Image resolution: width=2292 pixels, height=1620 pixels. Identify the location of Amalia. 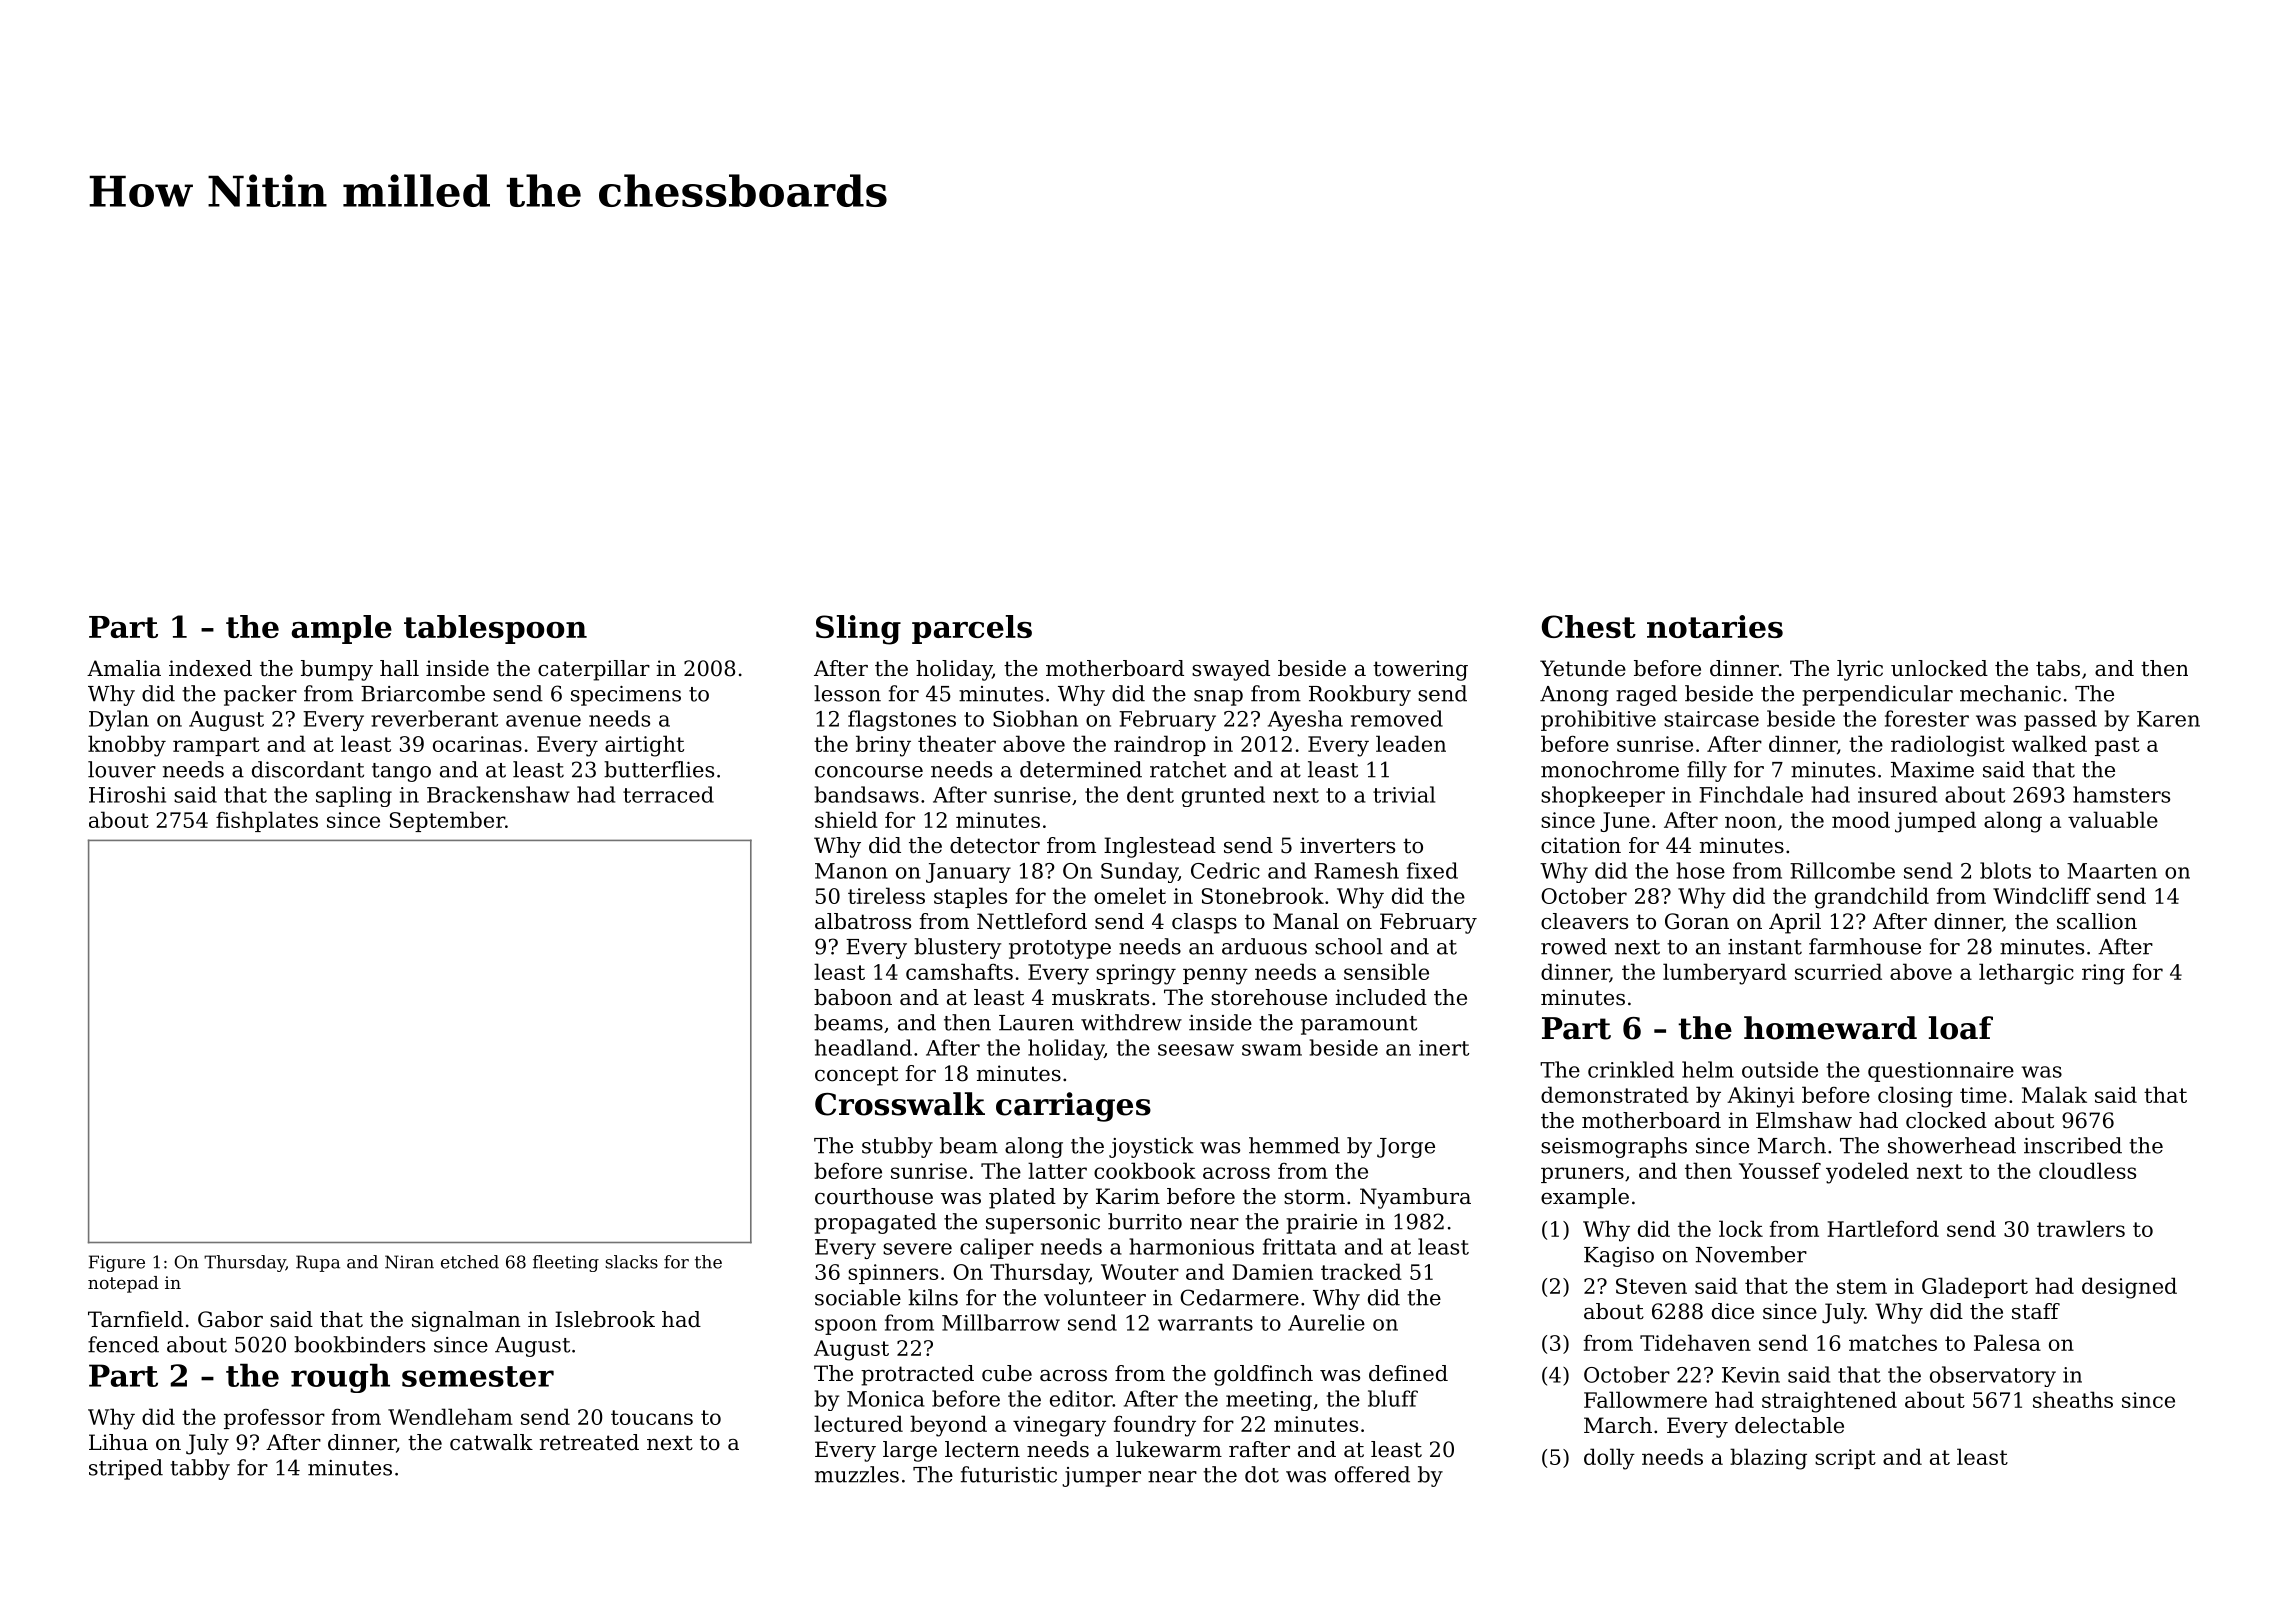
(124, 668).
